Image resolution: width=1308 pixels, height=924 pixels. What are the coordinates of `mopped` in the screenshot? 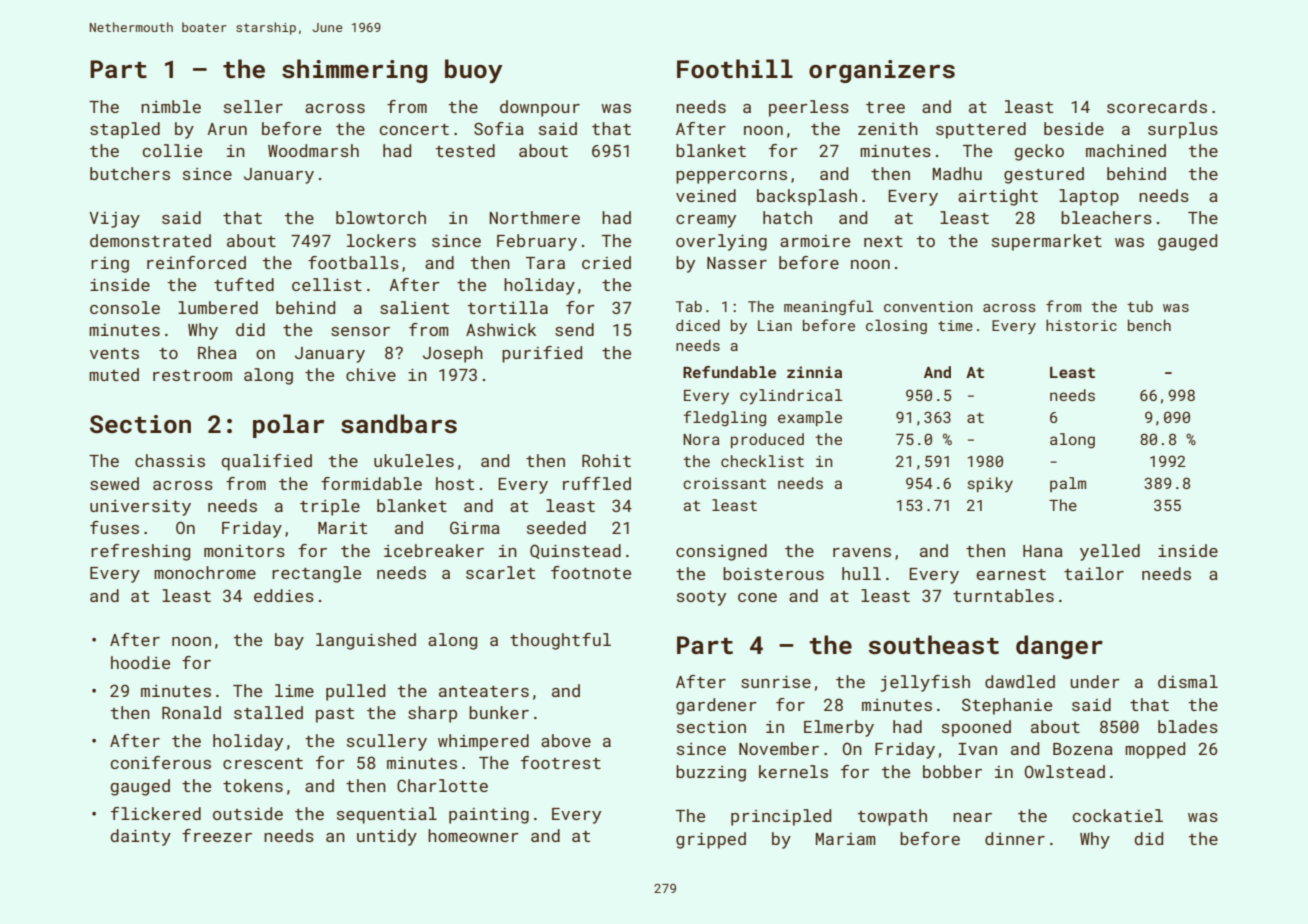 It's located at (1155, 750).
